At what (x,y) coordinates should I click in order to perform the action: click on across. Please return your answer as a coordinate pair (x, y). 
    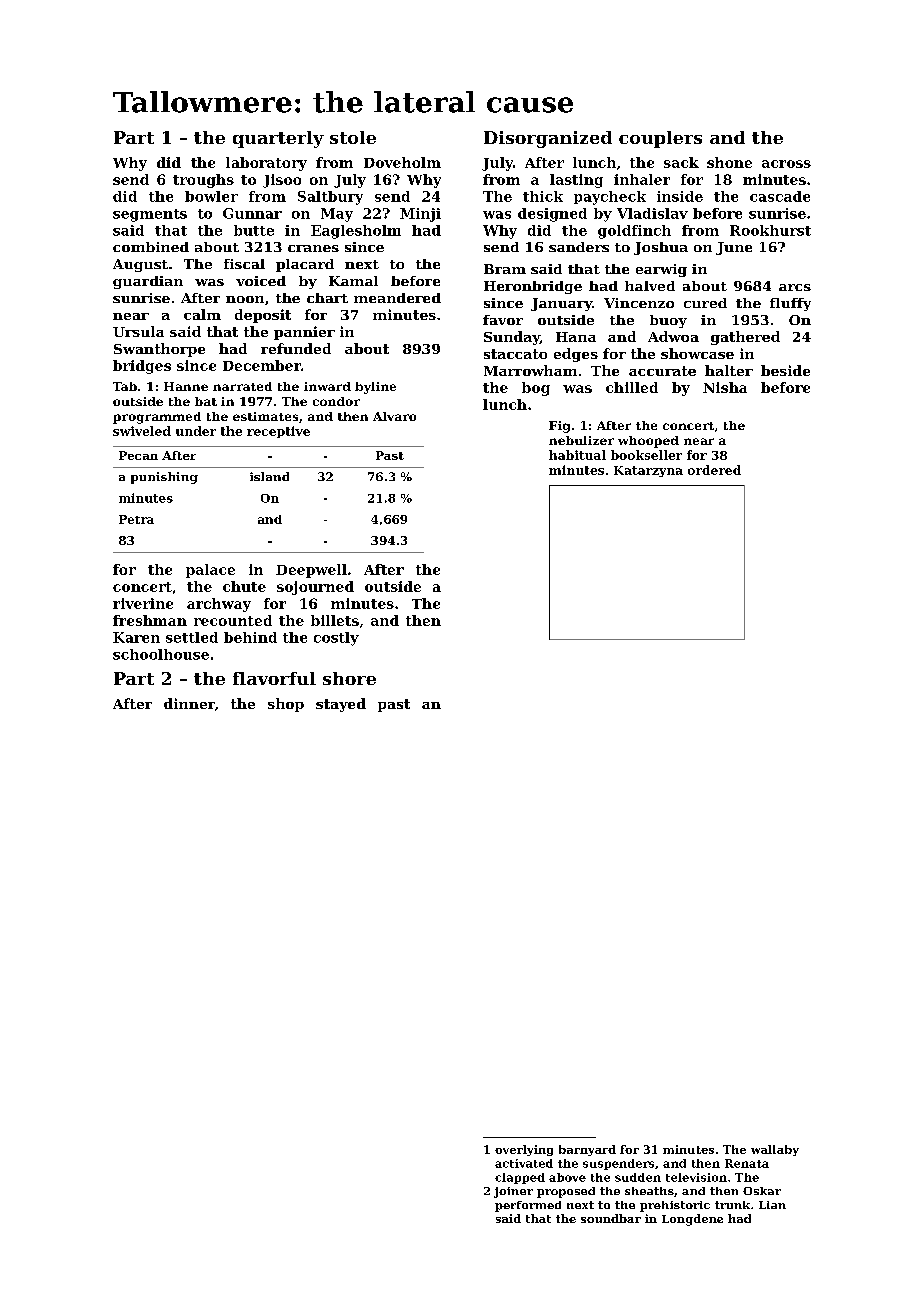
    Looking at the image, I should click on (786, 164).
